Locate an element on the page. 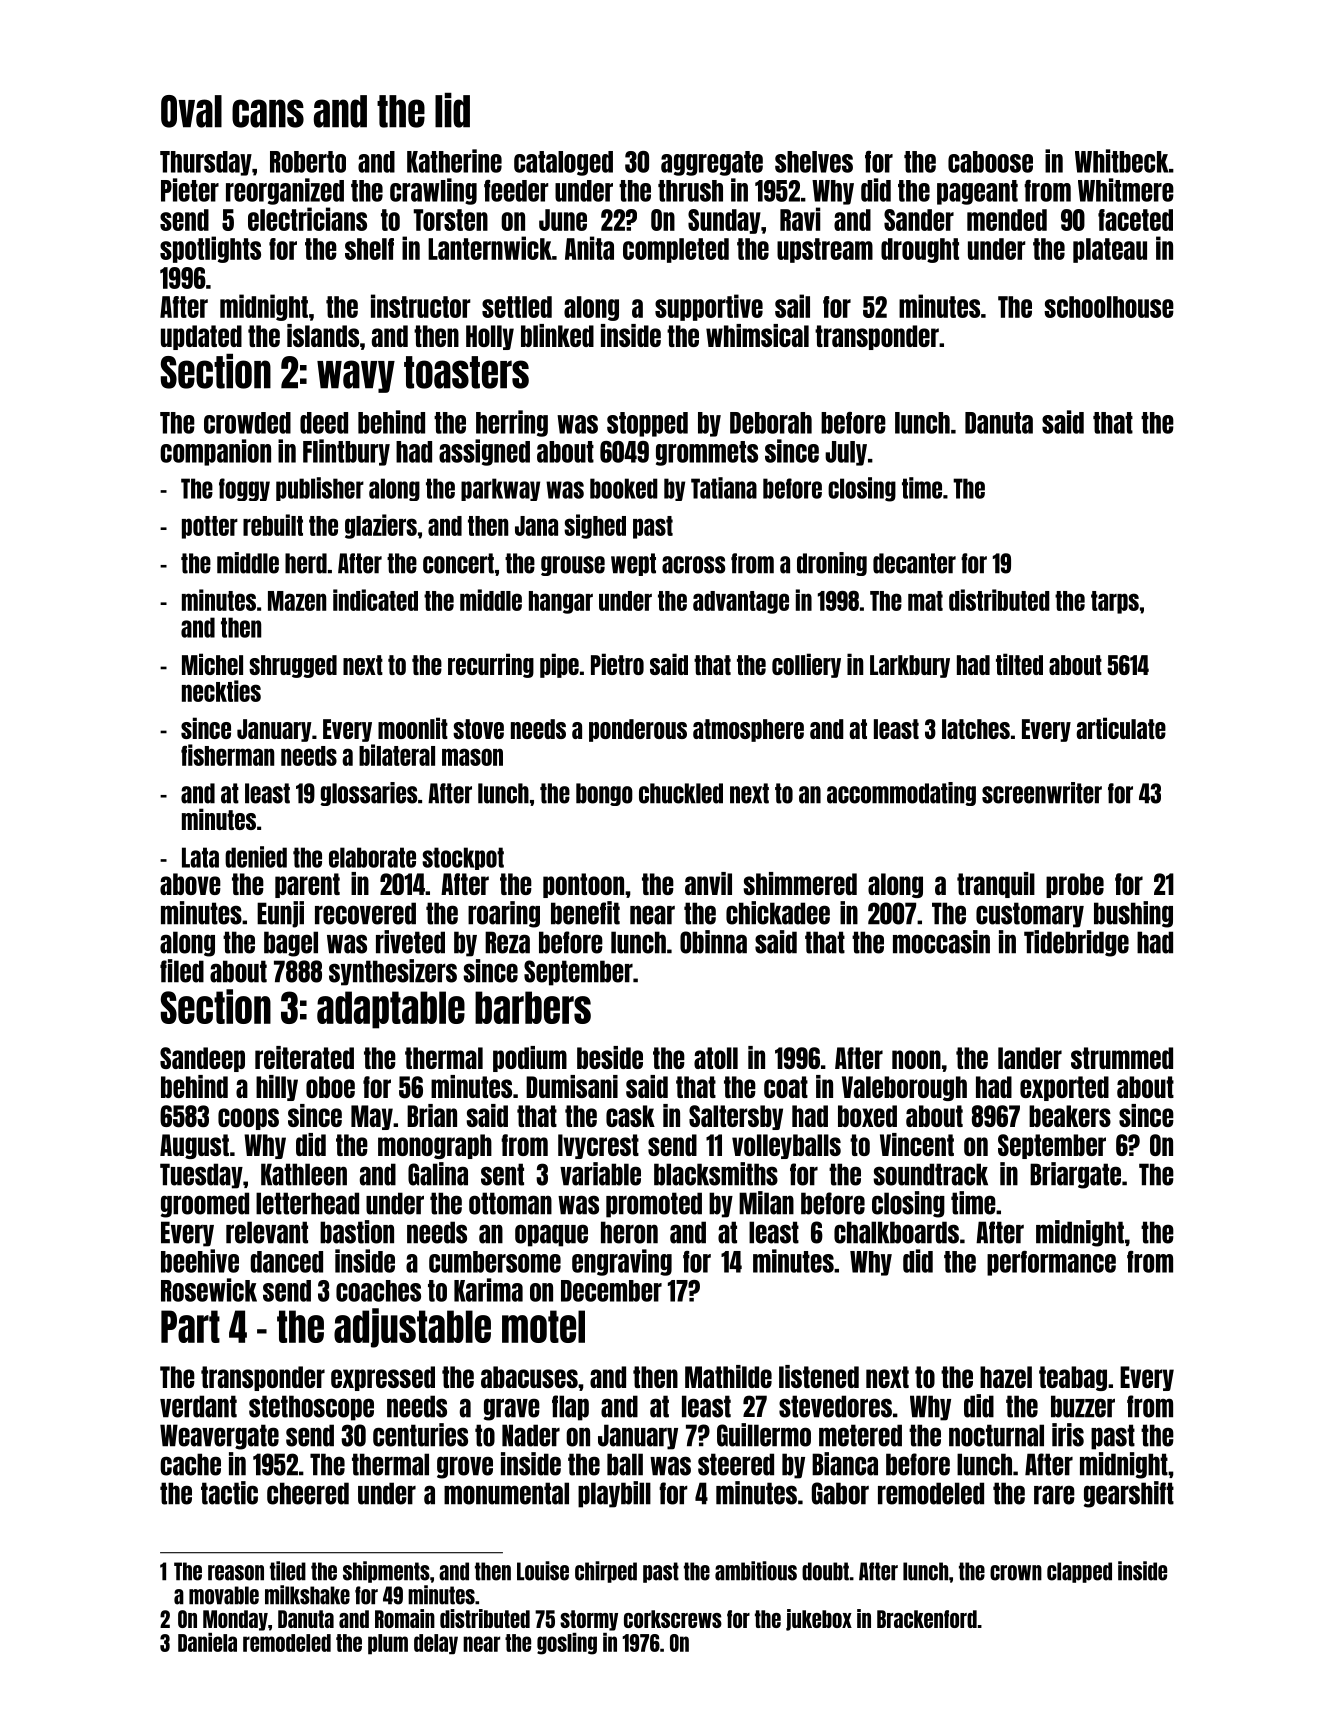 Image resolution: width=1334 pixels, height=1726 pixels. tarps is located at coordinates (1115, 602).
